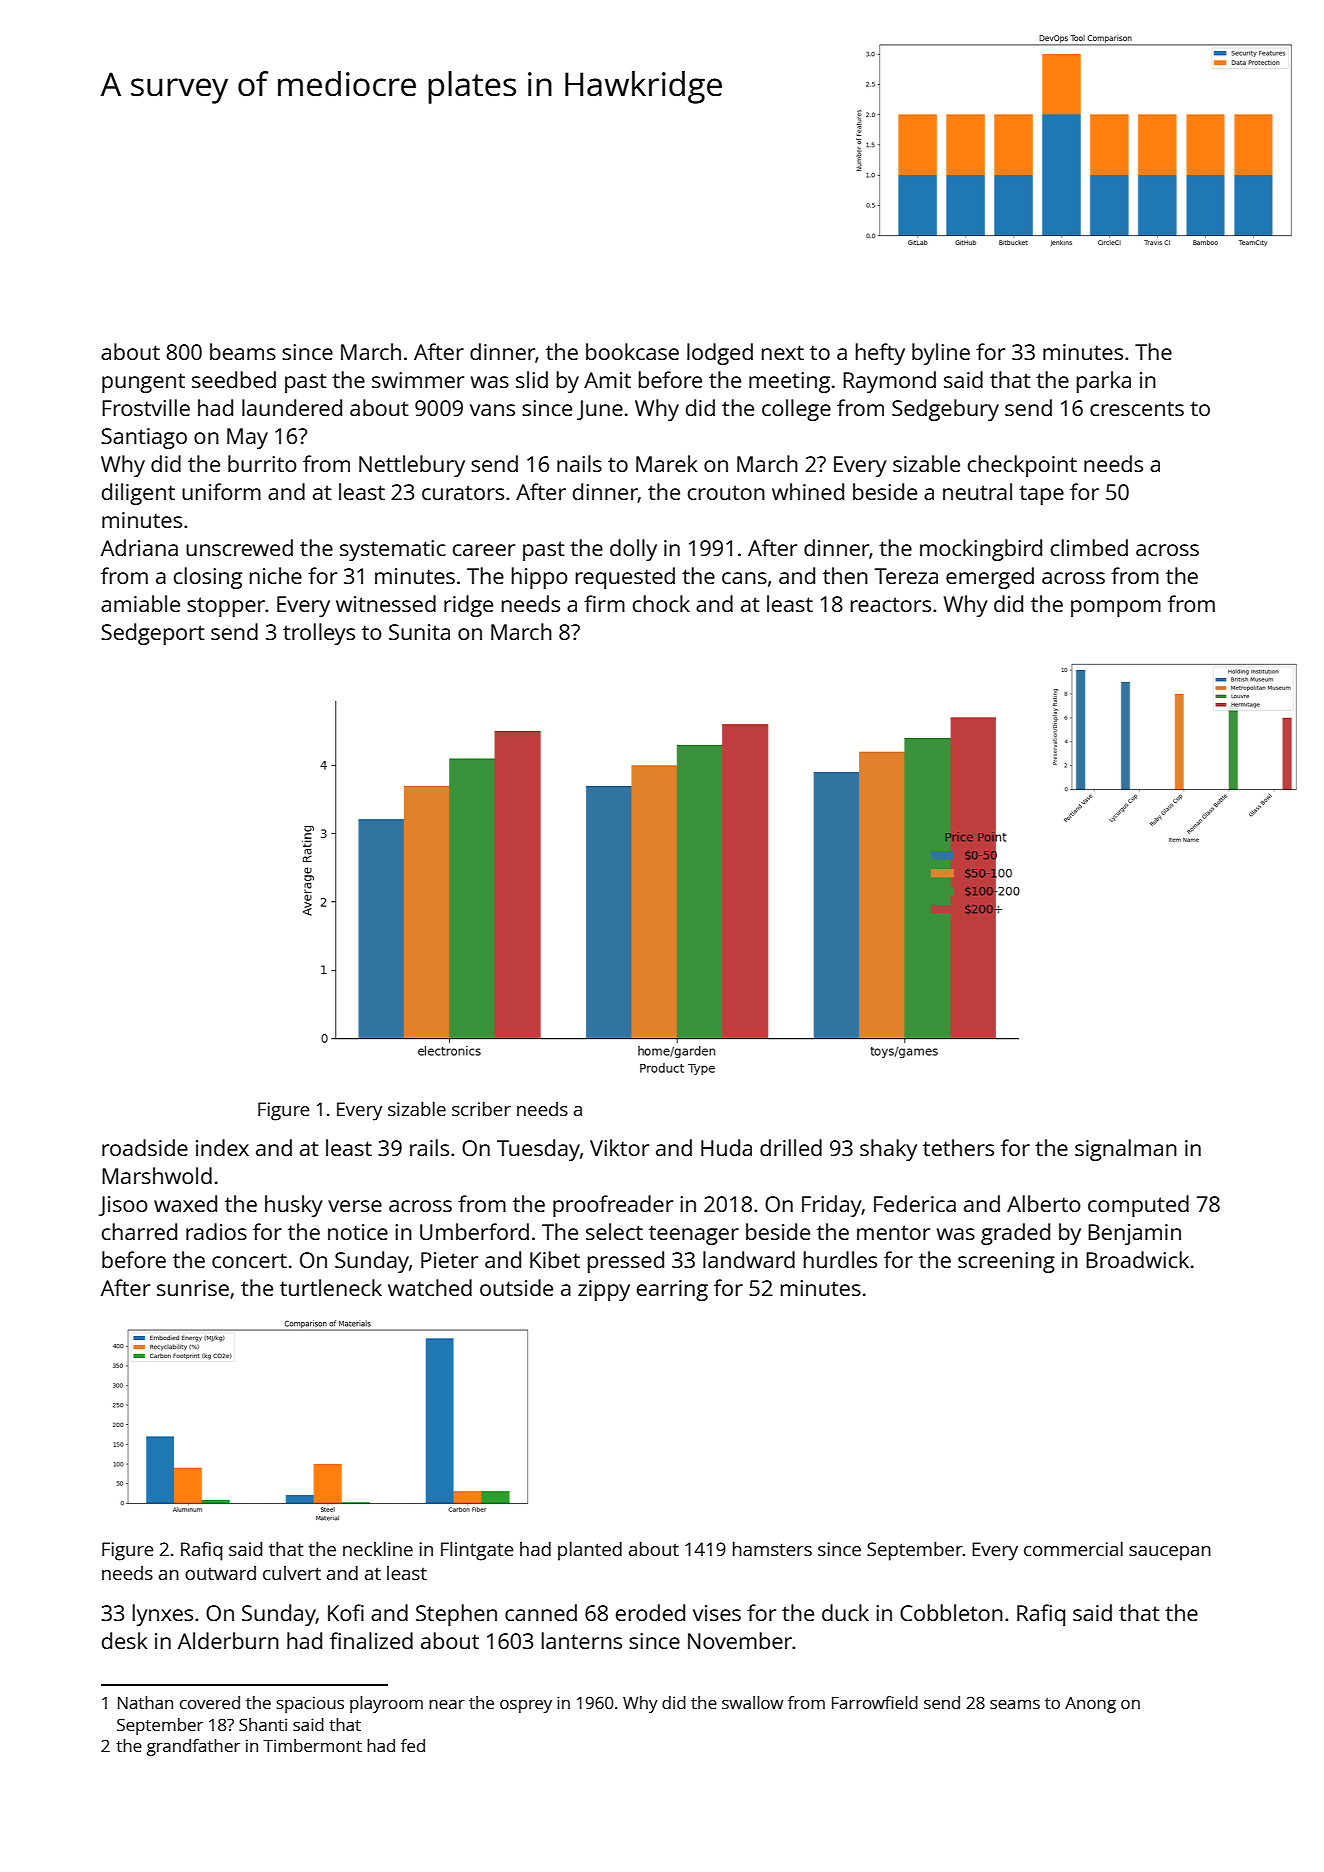  Describe the element at coordinates (726, 1147) in the document. I see `Huda` at that location.
